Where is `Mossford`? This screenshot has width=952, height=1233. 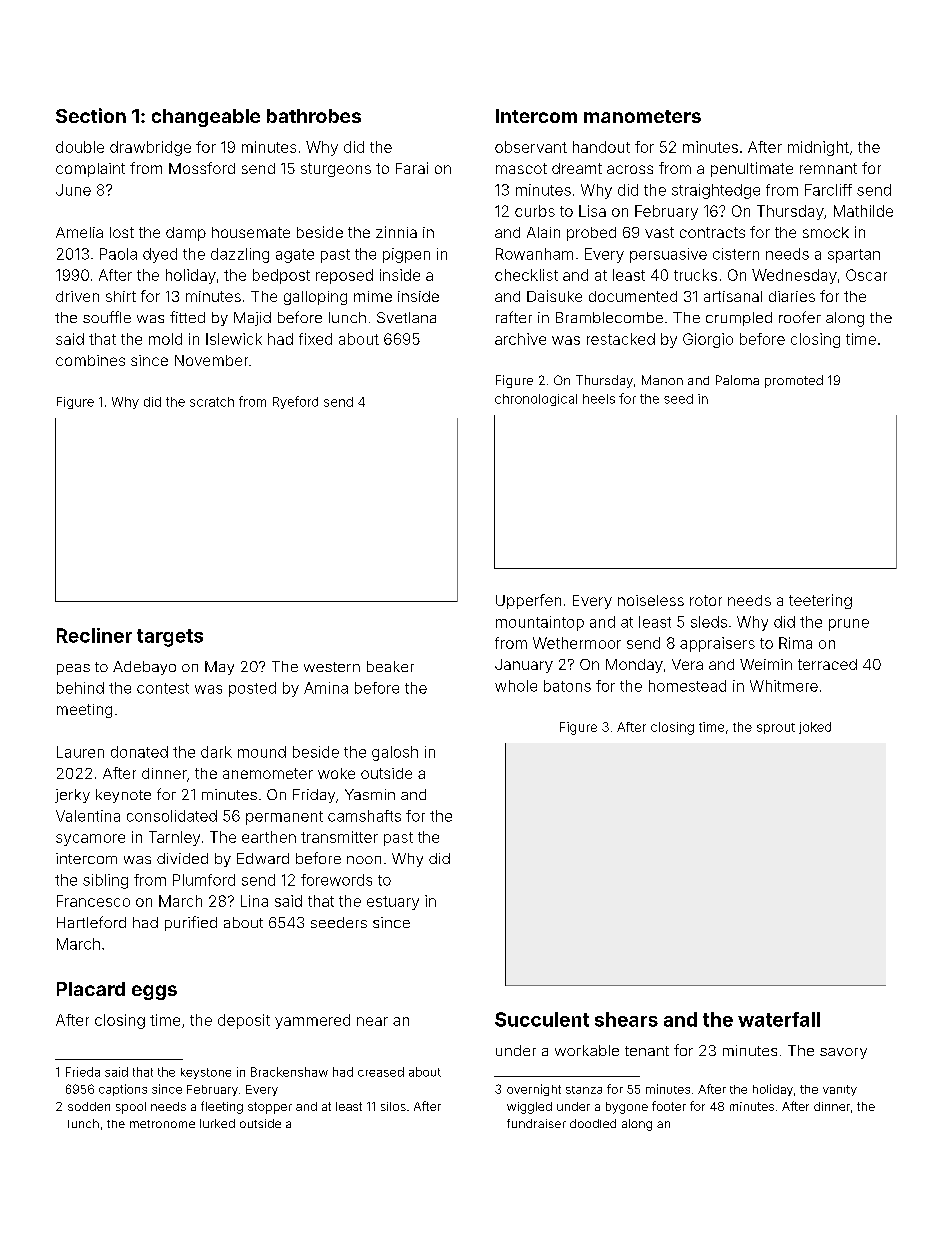
Mossford is located at coordinates (202, 168).
